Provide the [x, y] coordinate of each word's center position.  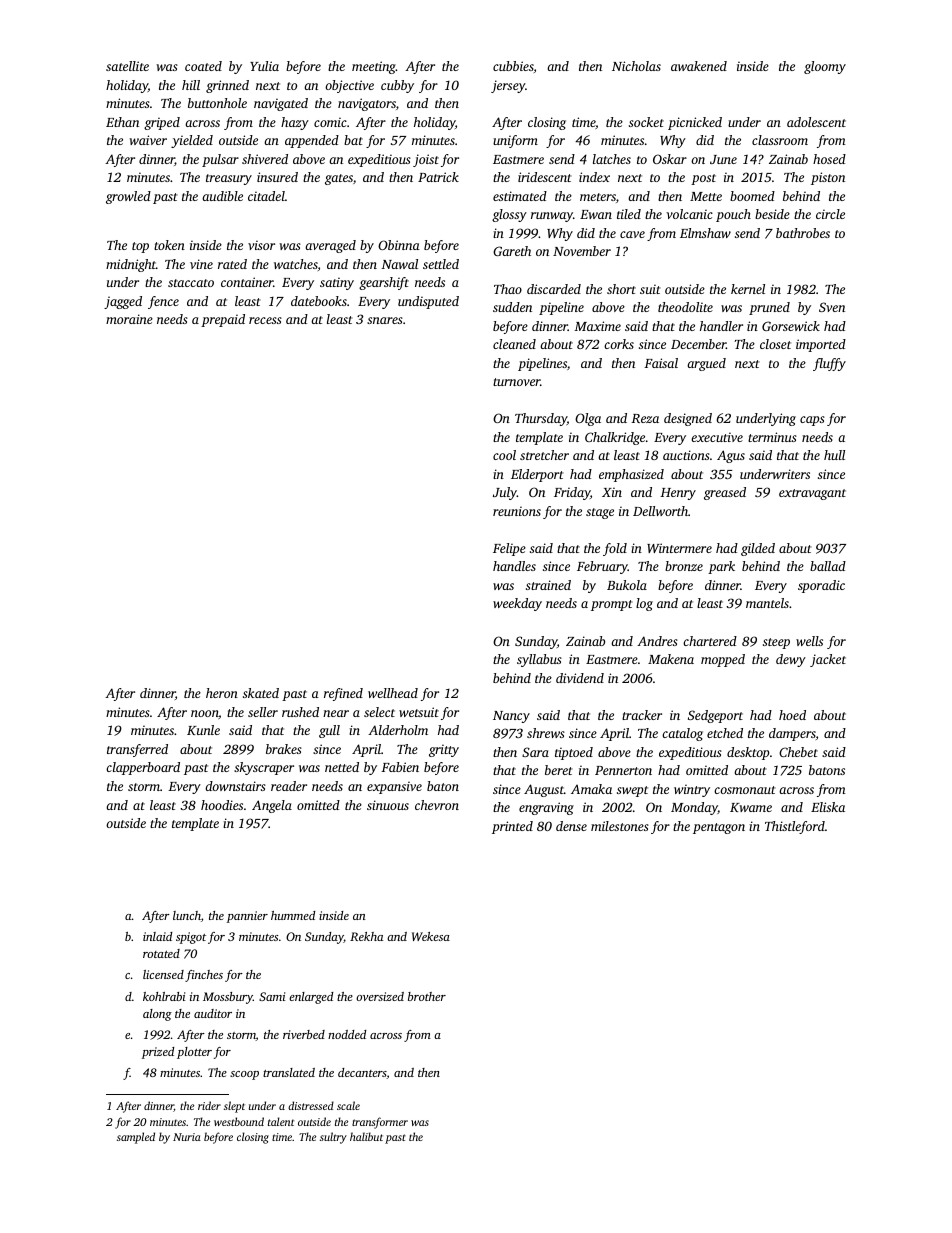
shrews [546, 733]
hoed [792, 715]
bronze [684, 566]
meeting [374, 67]
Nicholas [636, 66]
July [505, 493]
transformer [380, 1123]
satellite [127, 66]
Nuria [187, 1137]
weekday [517, 604]
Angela [272, 806]
